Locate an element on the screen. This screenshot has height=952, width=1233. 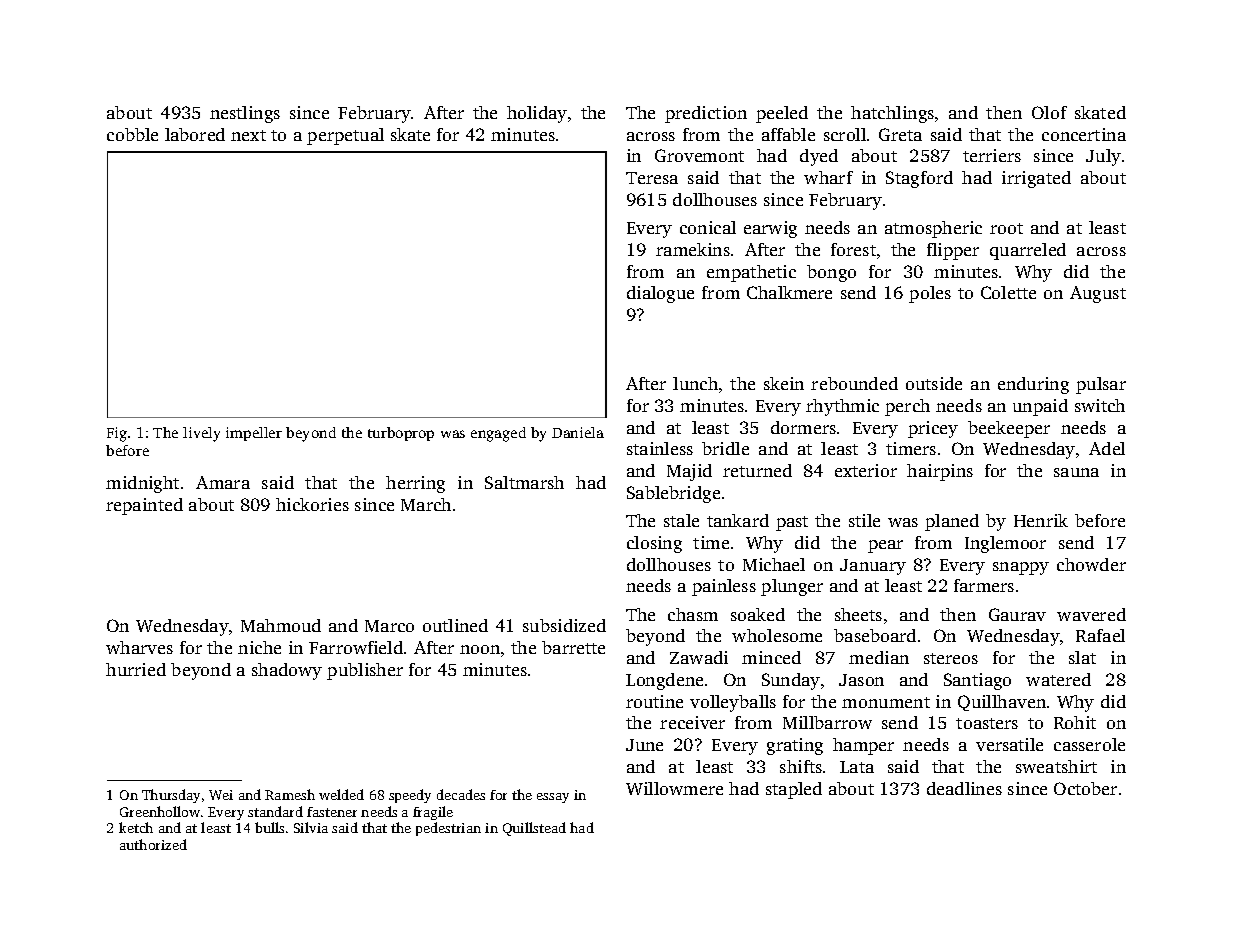
impeller is located at coordinates (254, 434).
